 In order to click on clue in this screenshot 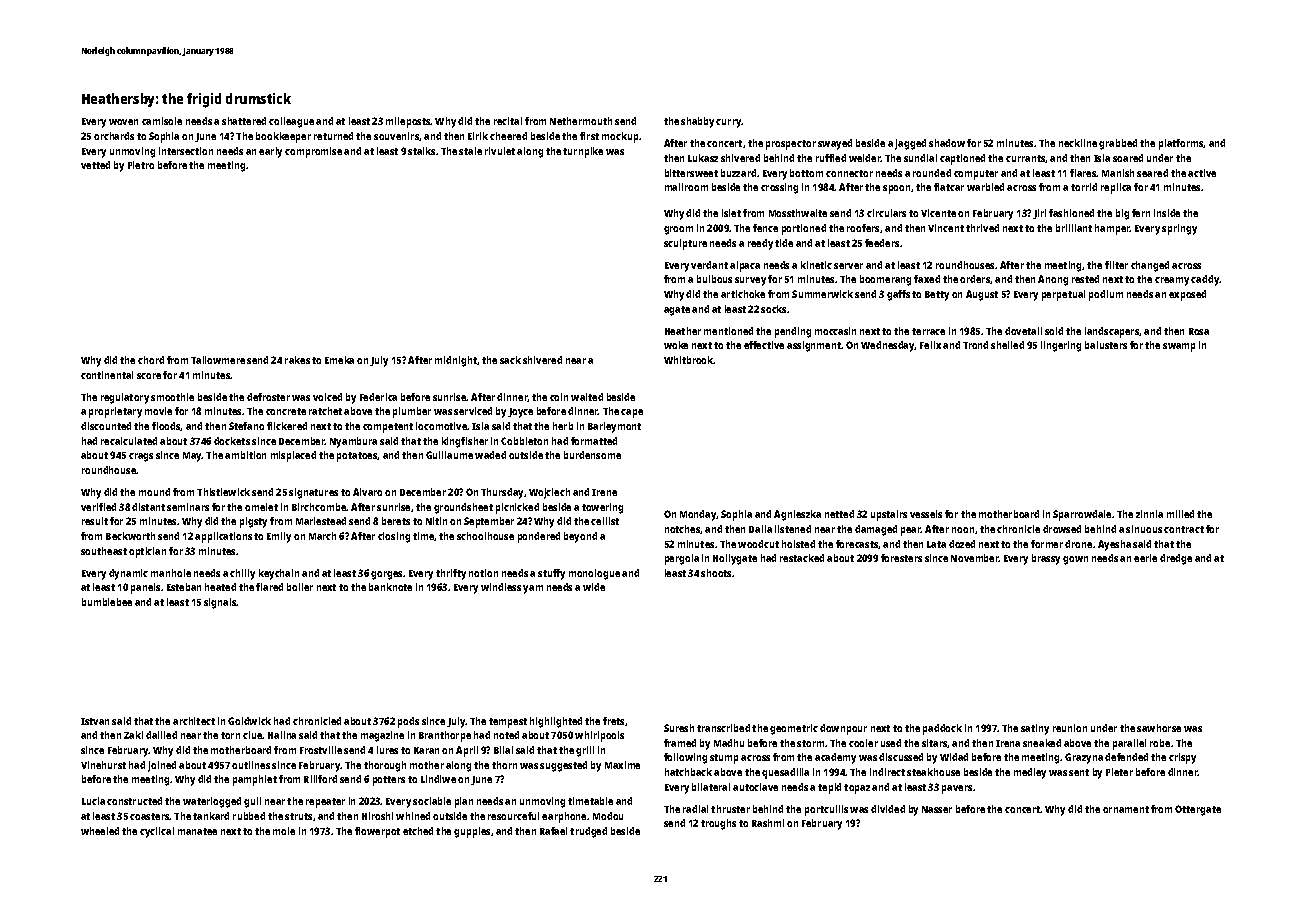, I will do `click(253, 735)`.
